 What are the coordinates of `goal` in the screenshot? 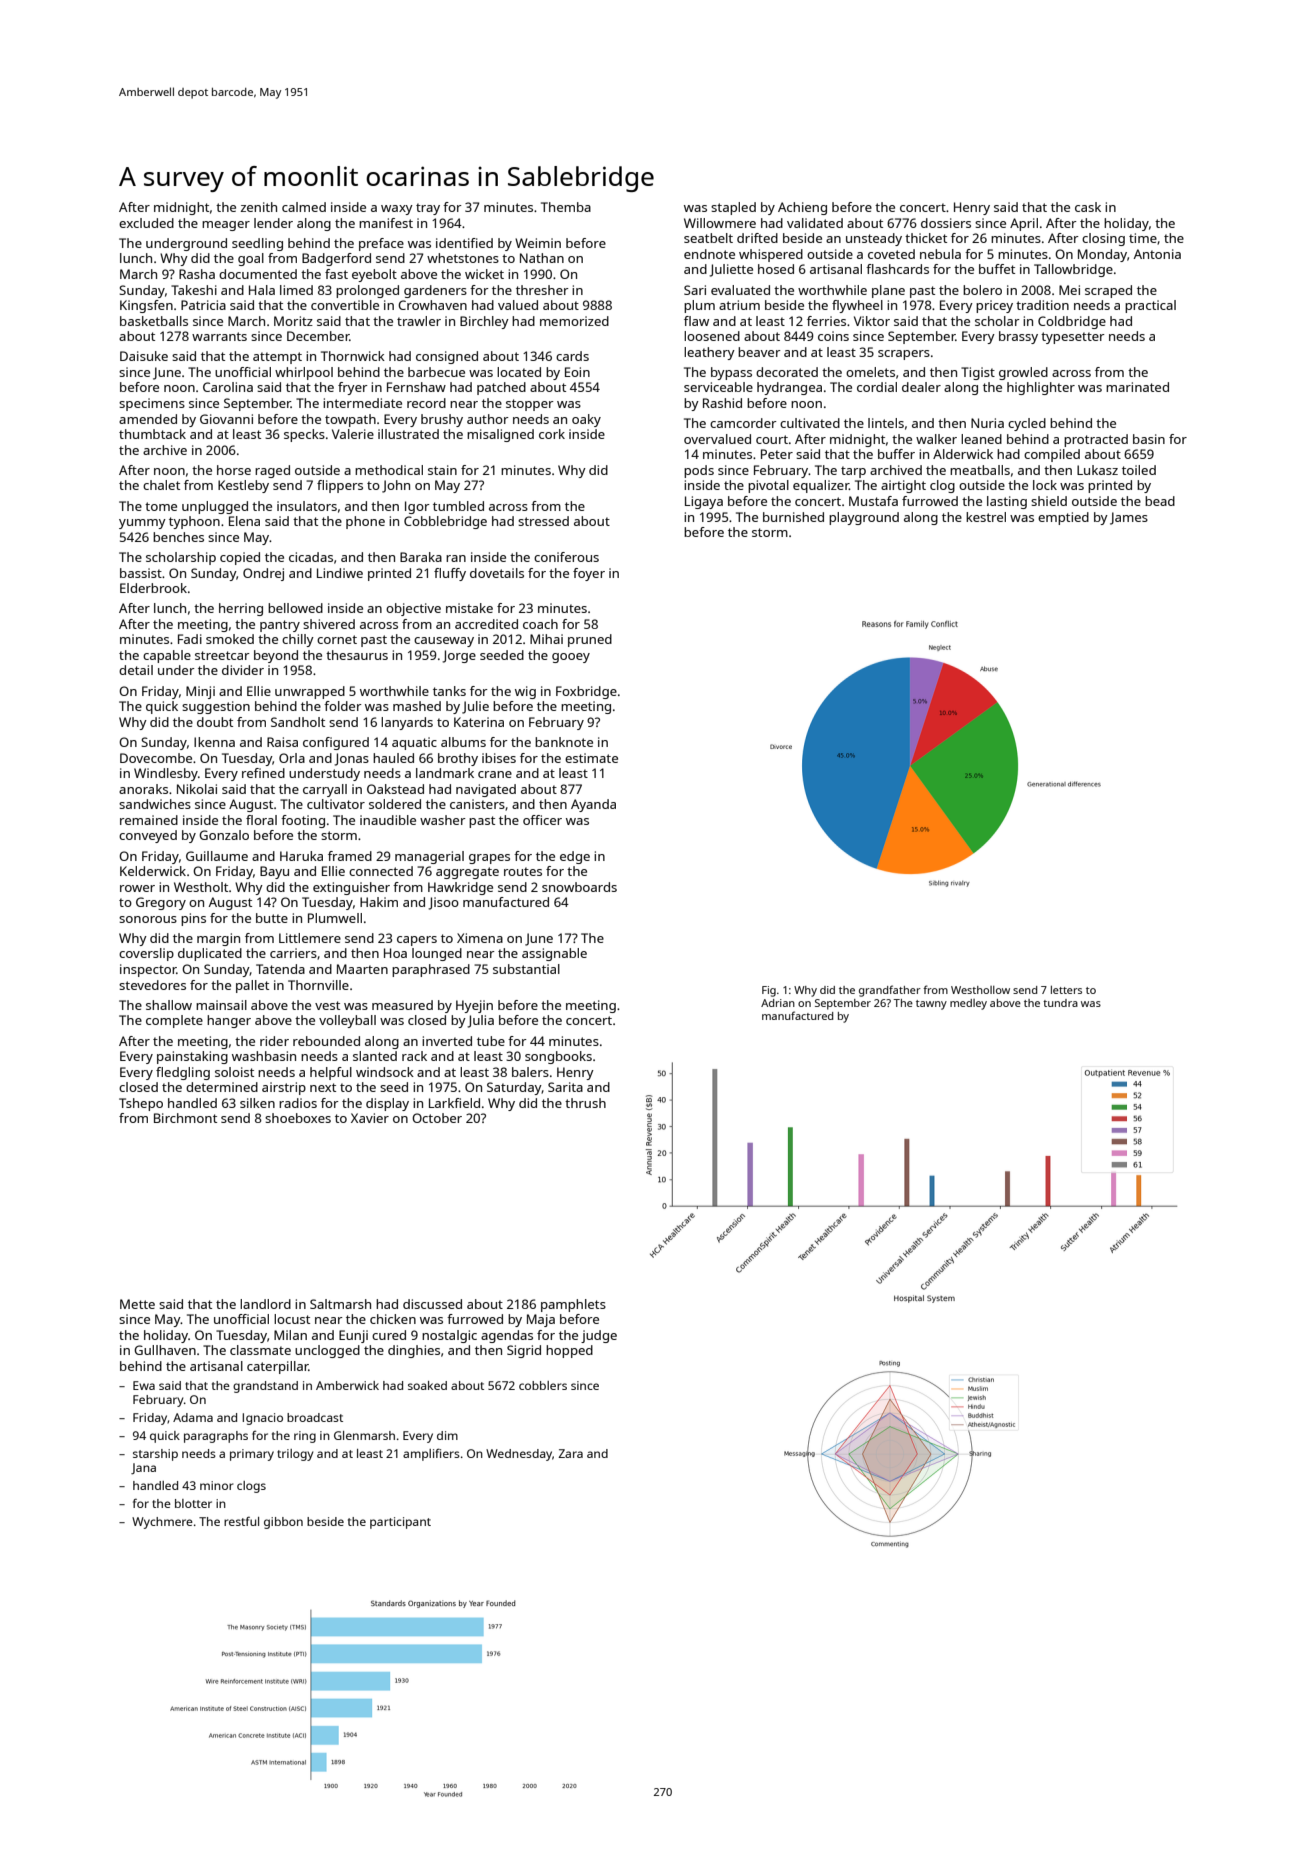 It's located at (251, 259).
